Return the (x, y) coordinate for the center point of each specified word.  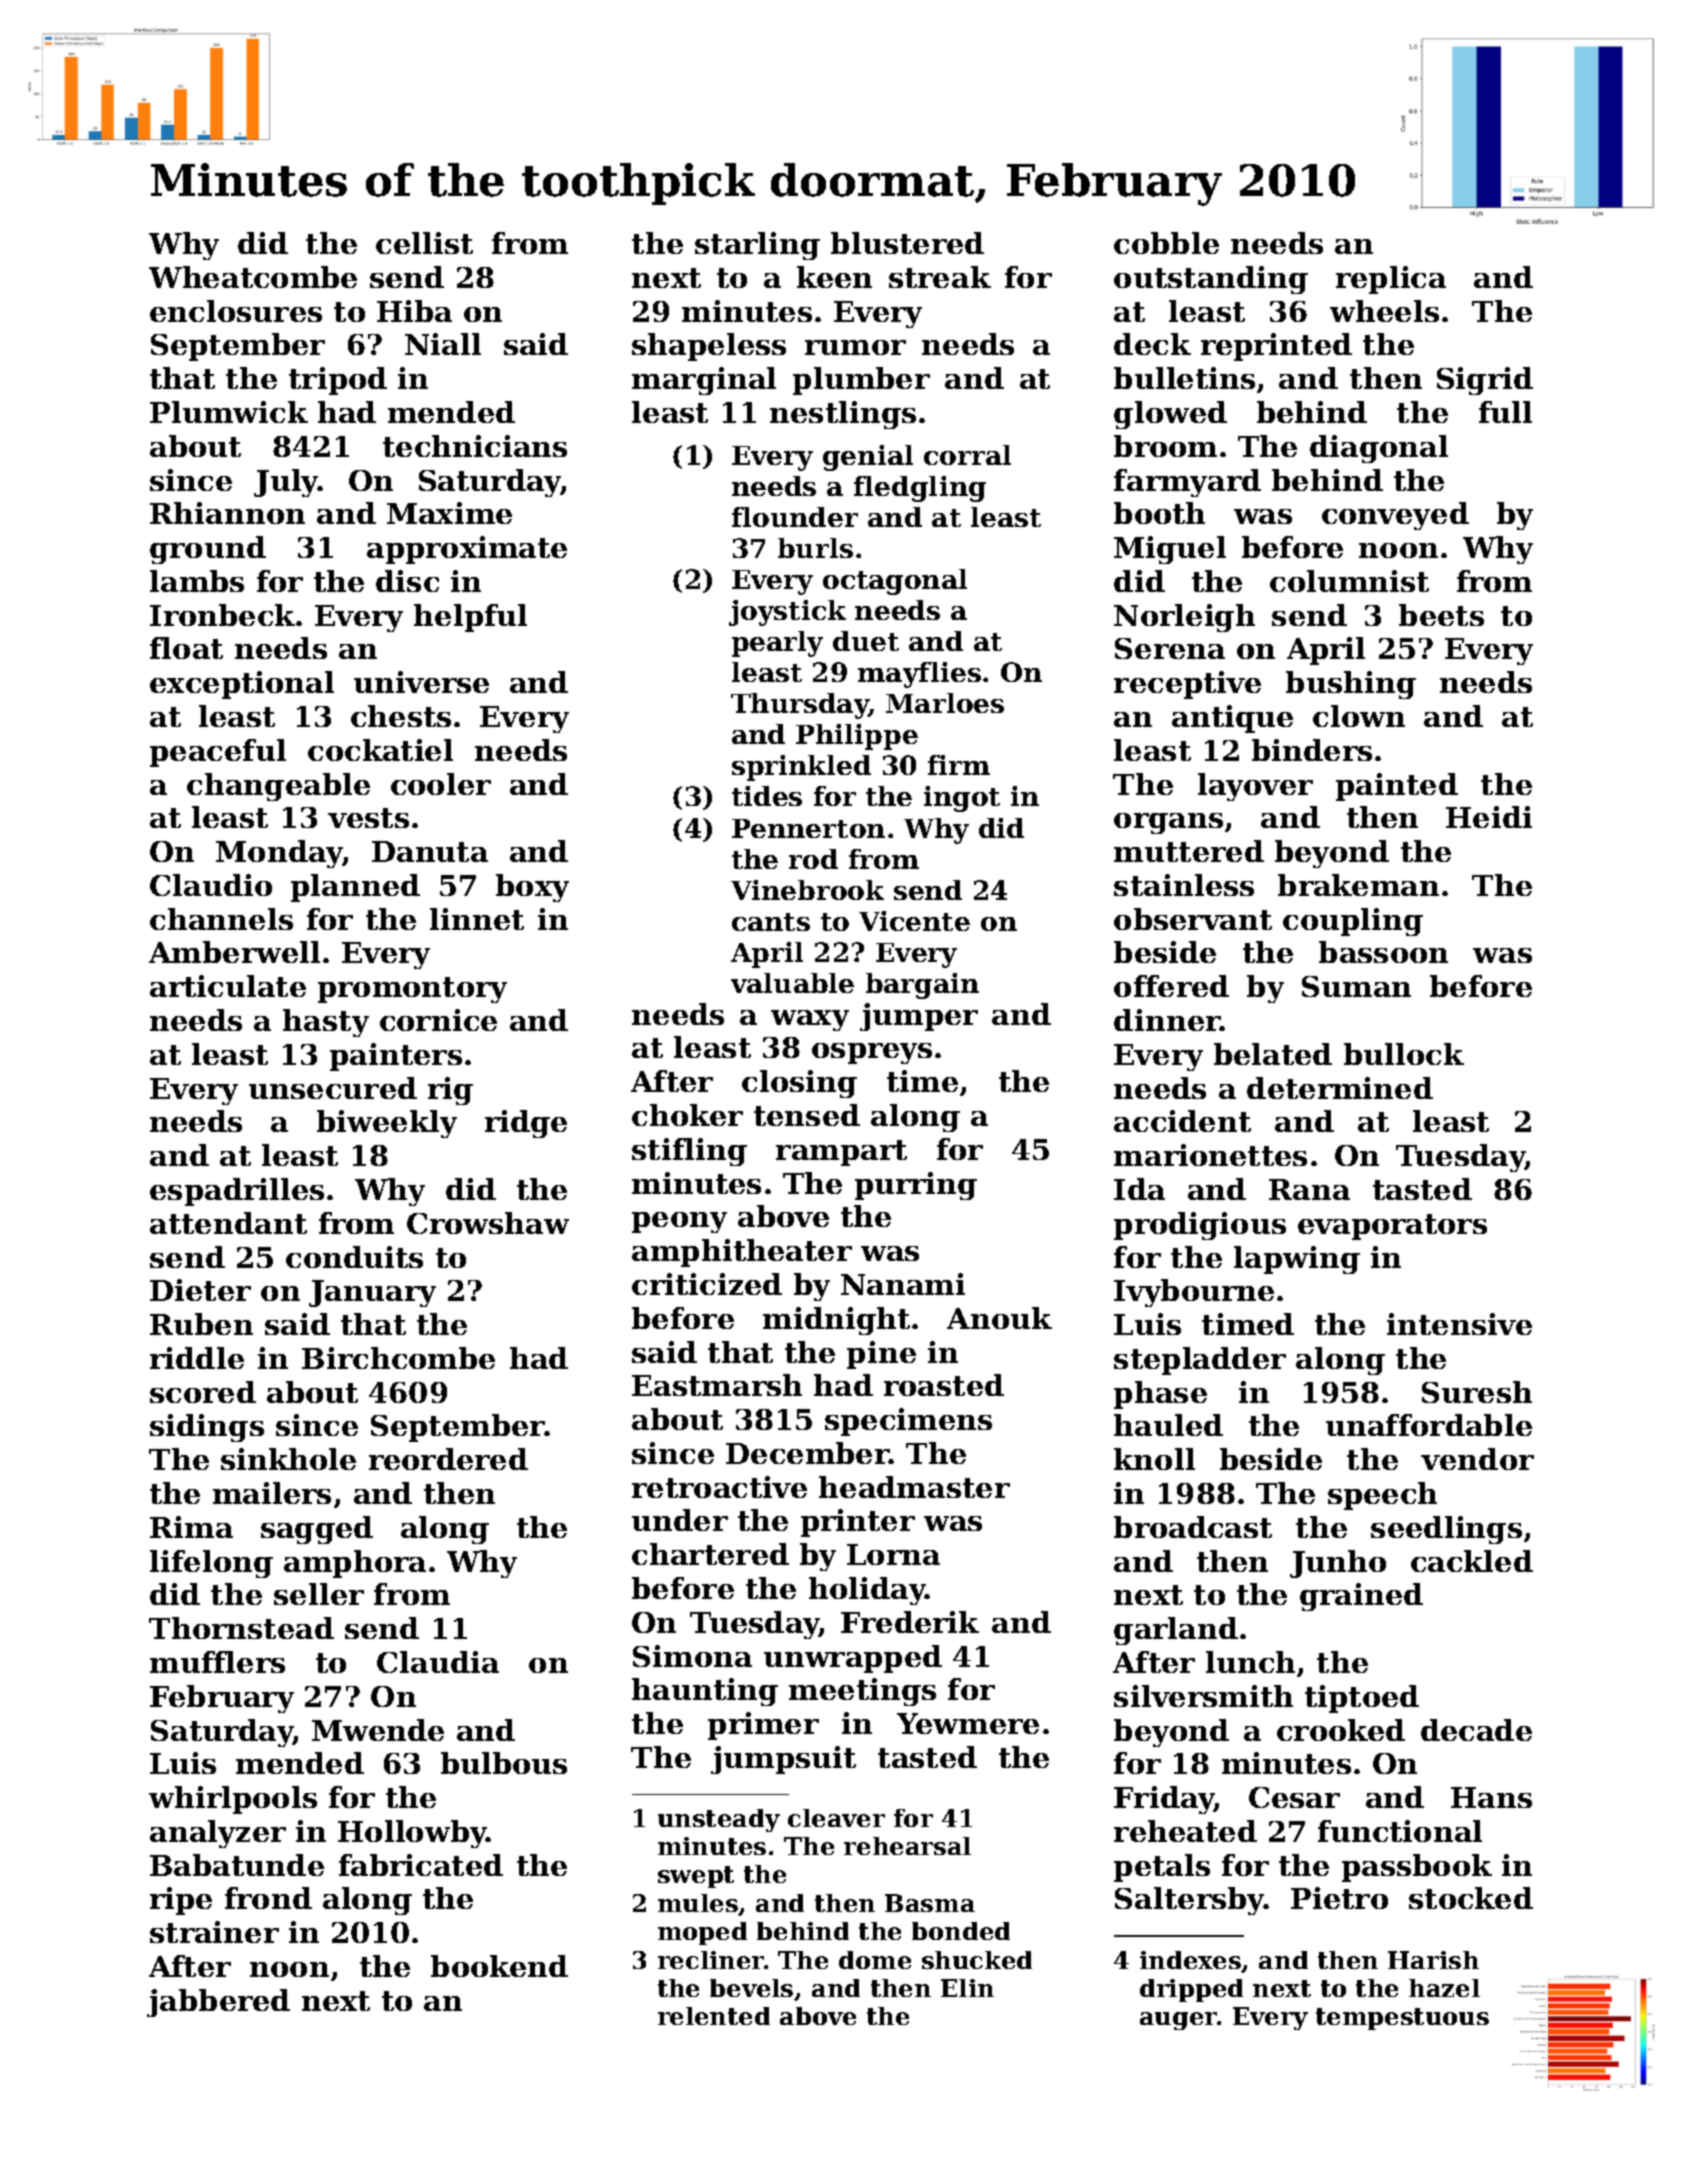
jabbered (218, 2003)
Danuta (430, 851)
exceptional (242, 685)
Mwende (378, 1730)
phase (1160, 1395)
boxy (532, 888)
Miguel (1170, 550)
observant (1193, 919)
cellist (424, 243)
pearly (777, 644)
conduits (354, 1257)
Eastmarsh (717, 1385)
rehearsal (907, 1846)
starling (757, 246)
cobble (1166, 243)
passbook (1417, 1868)
